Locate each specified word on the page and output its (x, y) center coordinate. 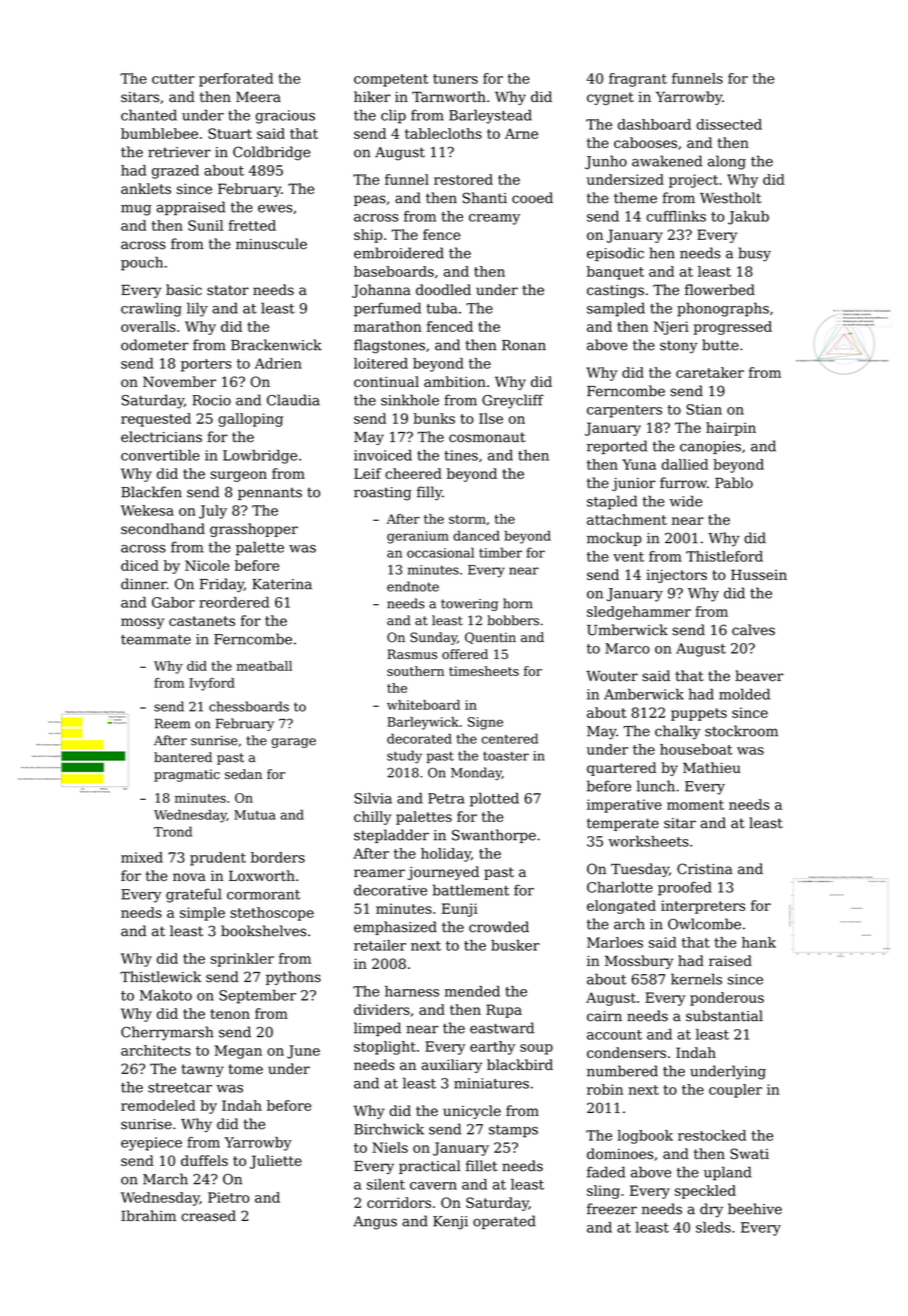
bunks (434, 418)
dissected (729, 124)
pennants (270, 494)
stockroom (741, 731)
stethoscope (272, 914)
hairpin (731, 429)
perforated (236, 80)
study (404, 757)
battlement (471, 890)
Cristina (705, 869)
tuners (455, 79)
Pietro (228, 1197)
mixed (142, 857)
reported (617, 447)
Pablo (734, 483)
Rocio (211, 400)
